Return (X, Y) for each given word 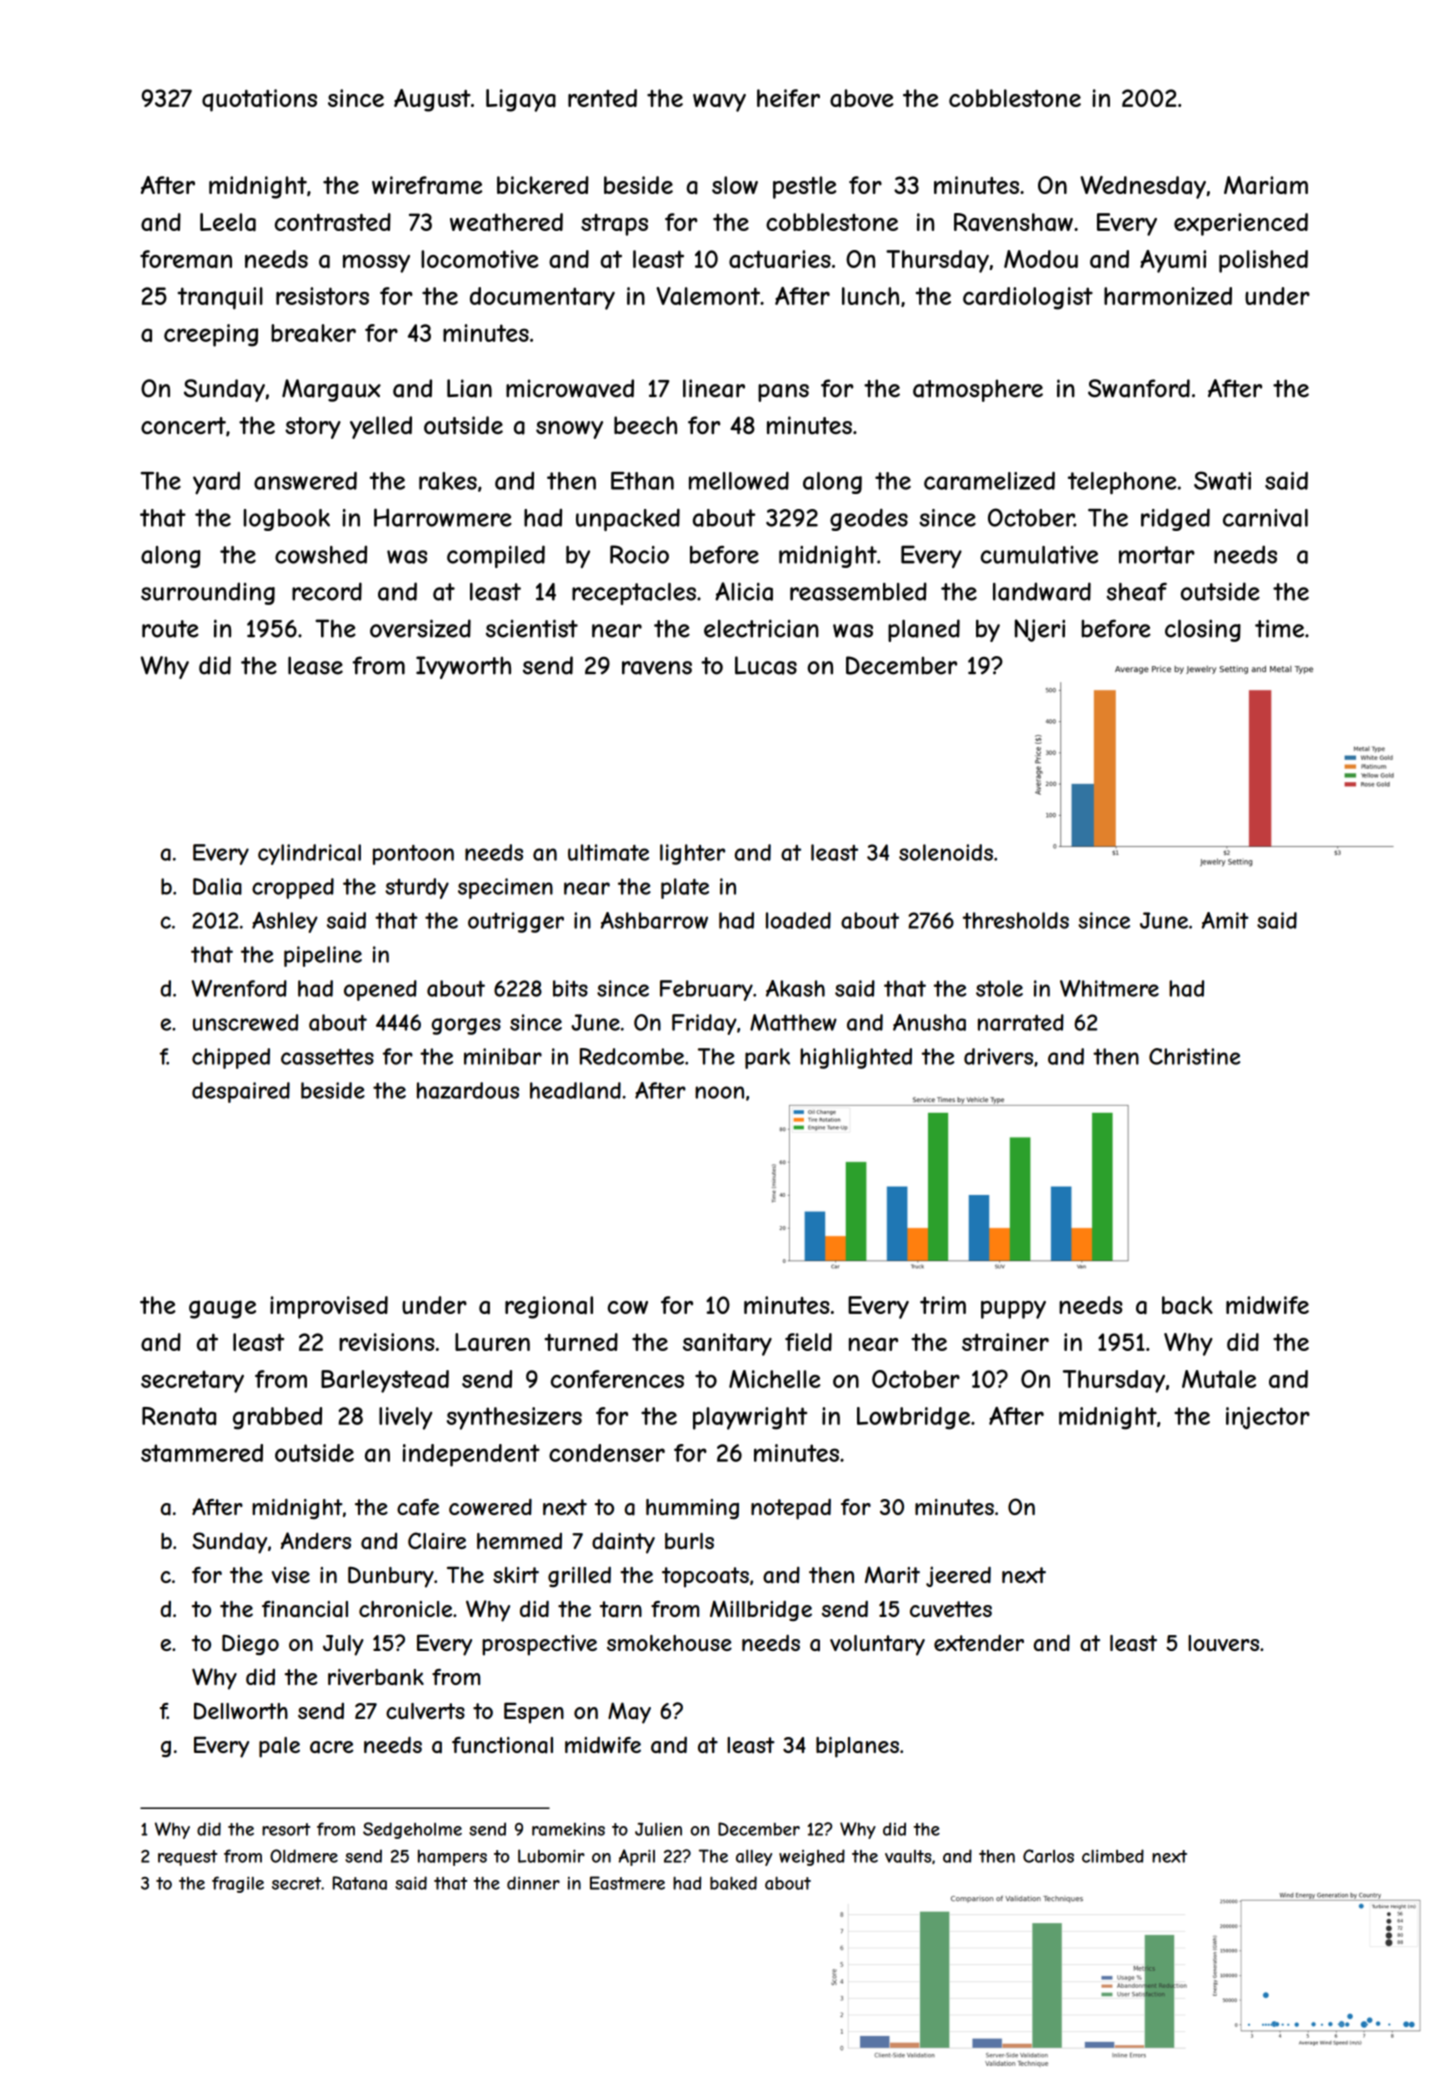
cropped (293, 888)
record (327, 591)
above (862, 98)
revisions (386, 1342)
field (808, 1342)
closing (1203, 630)
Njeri (1040, 630)
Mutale (1219, 1379)
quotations (259, 100)
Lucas (766, 665)
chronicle (405, 1609)
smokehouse (669, 1643)
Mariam (1266, 185)
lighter (692, 854)
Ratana (360, 1883)
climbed (1113, 1856)
